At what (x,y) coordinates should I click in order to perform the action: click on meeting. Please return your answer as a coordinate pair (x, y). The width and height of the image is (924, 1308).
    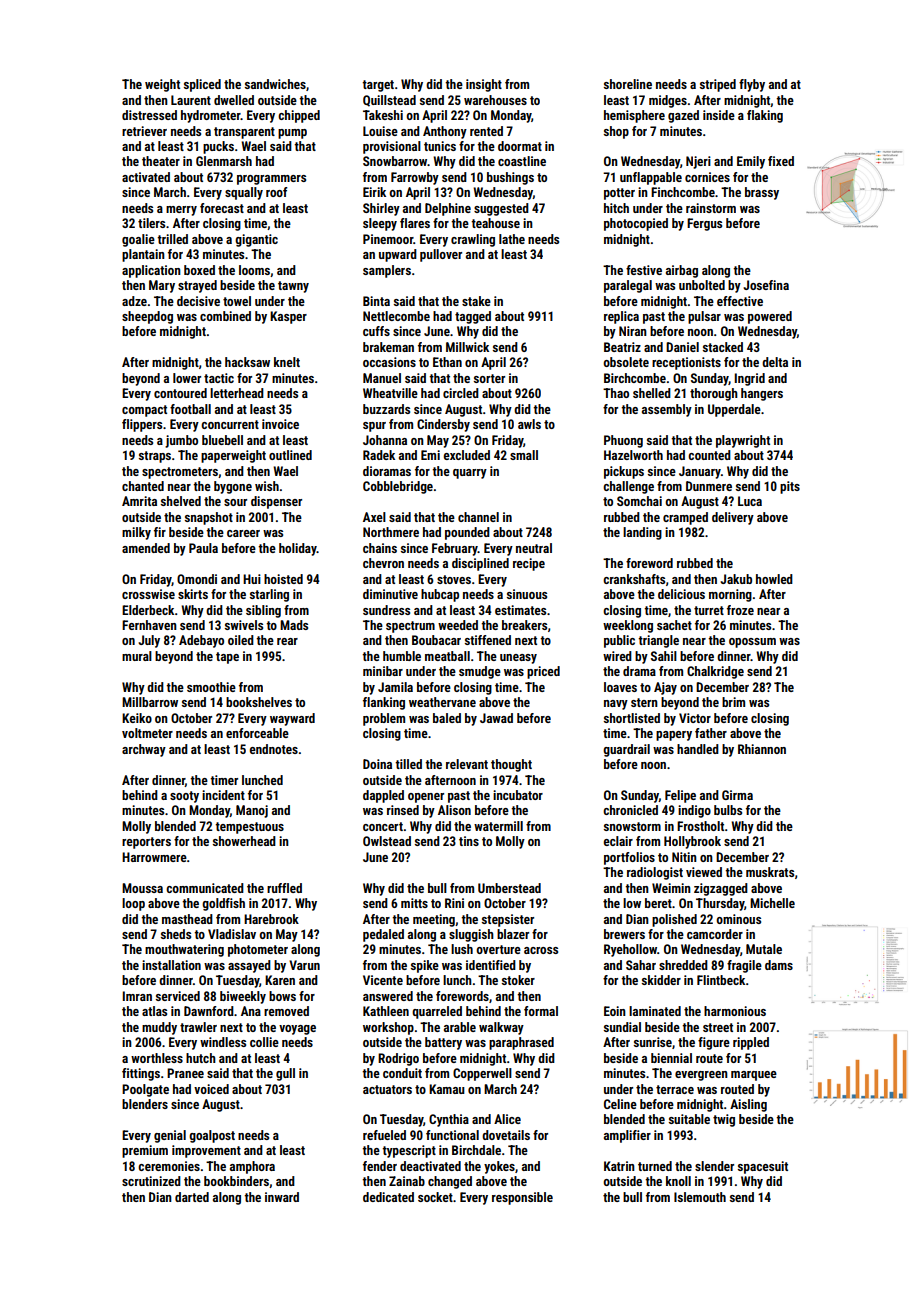
    Looking at the image, I should click on (434, 920).
